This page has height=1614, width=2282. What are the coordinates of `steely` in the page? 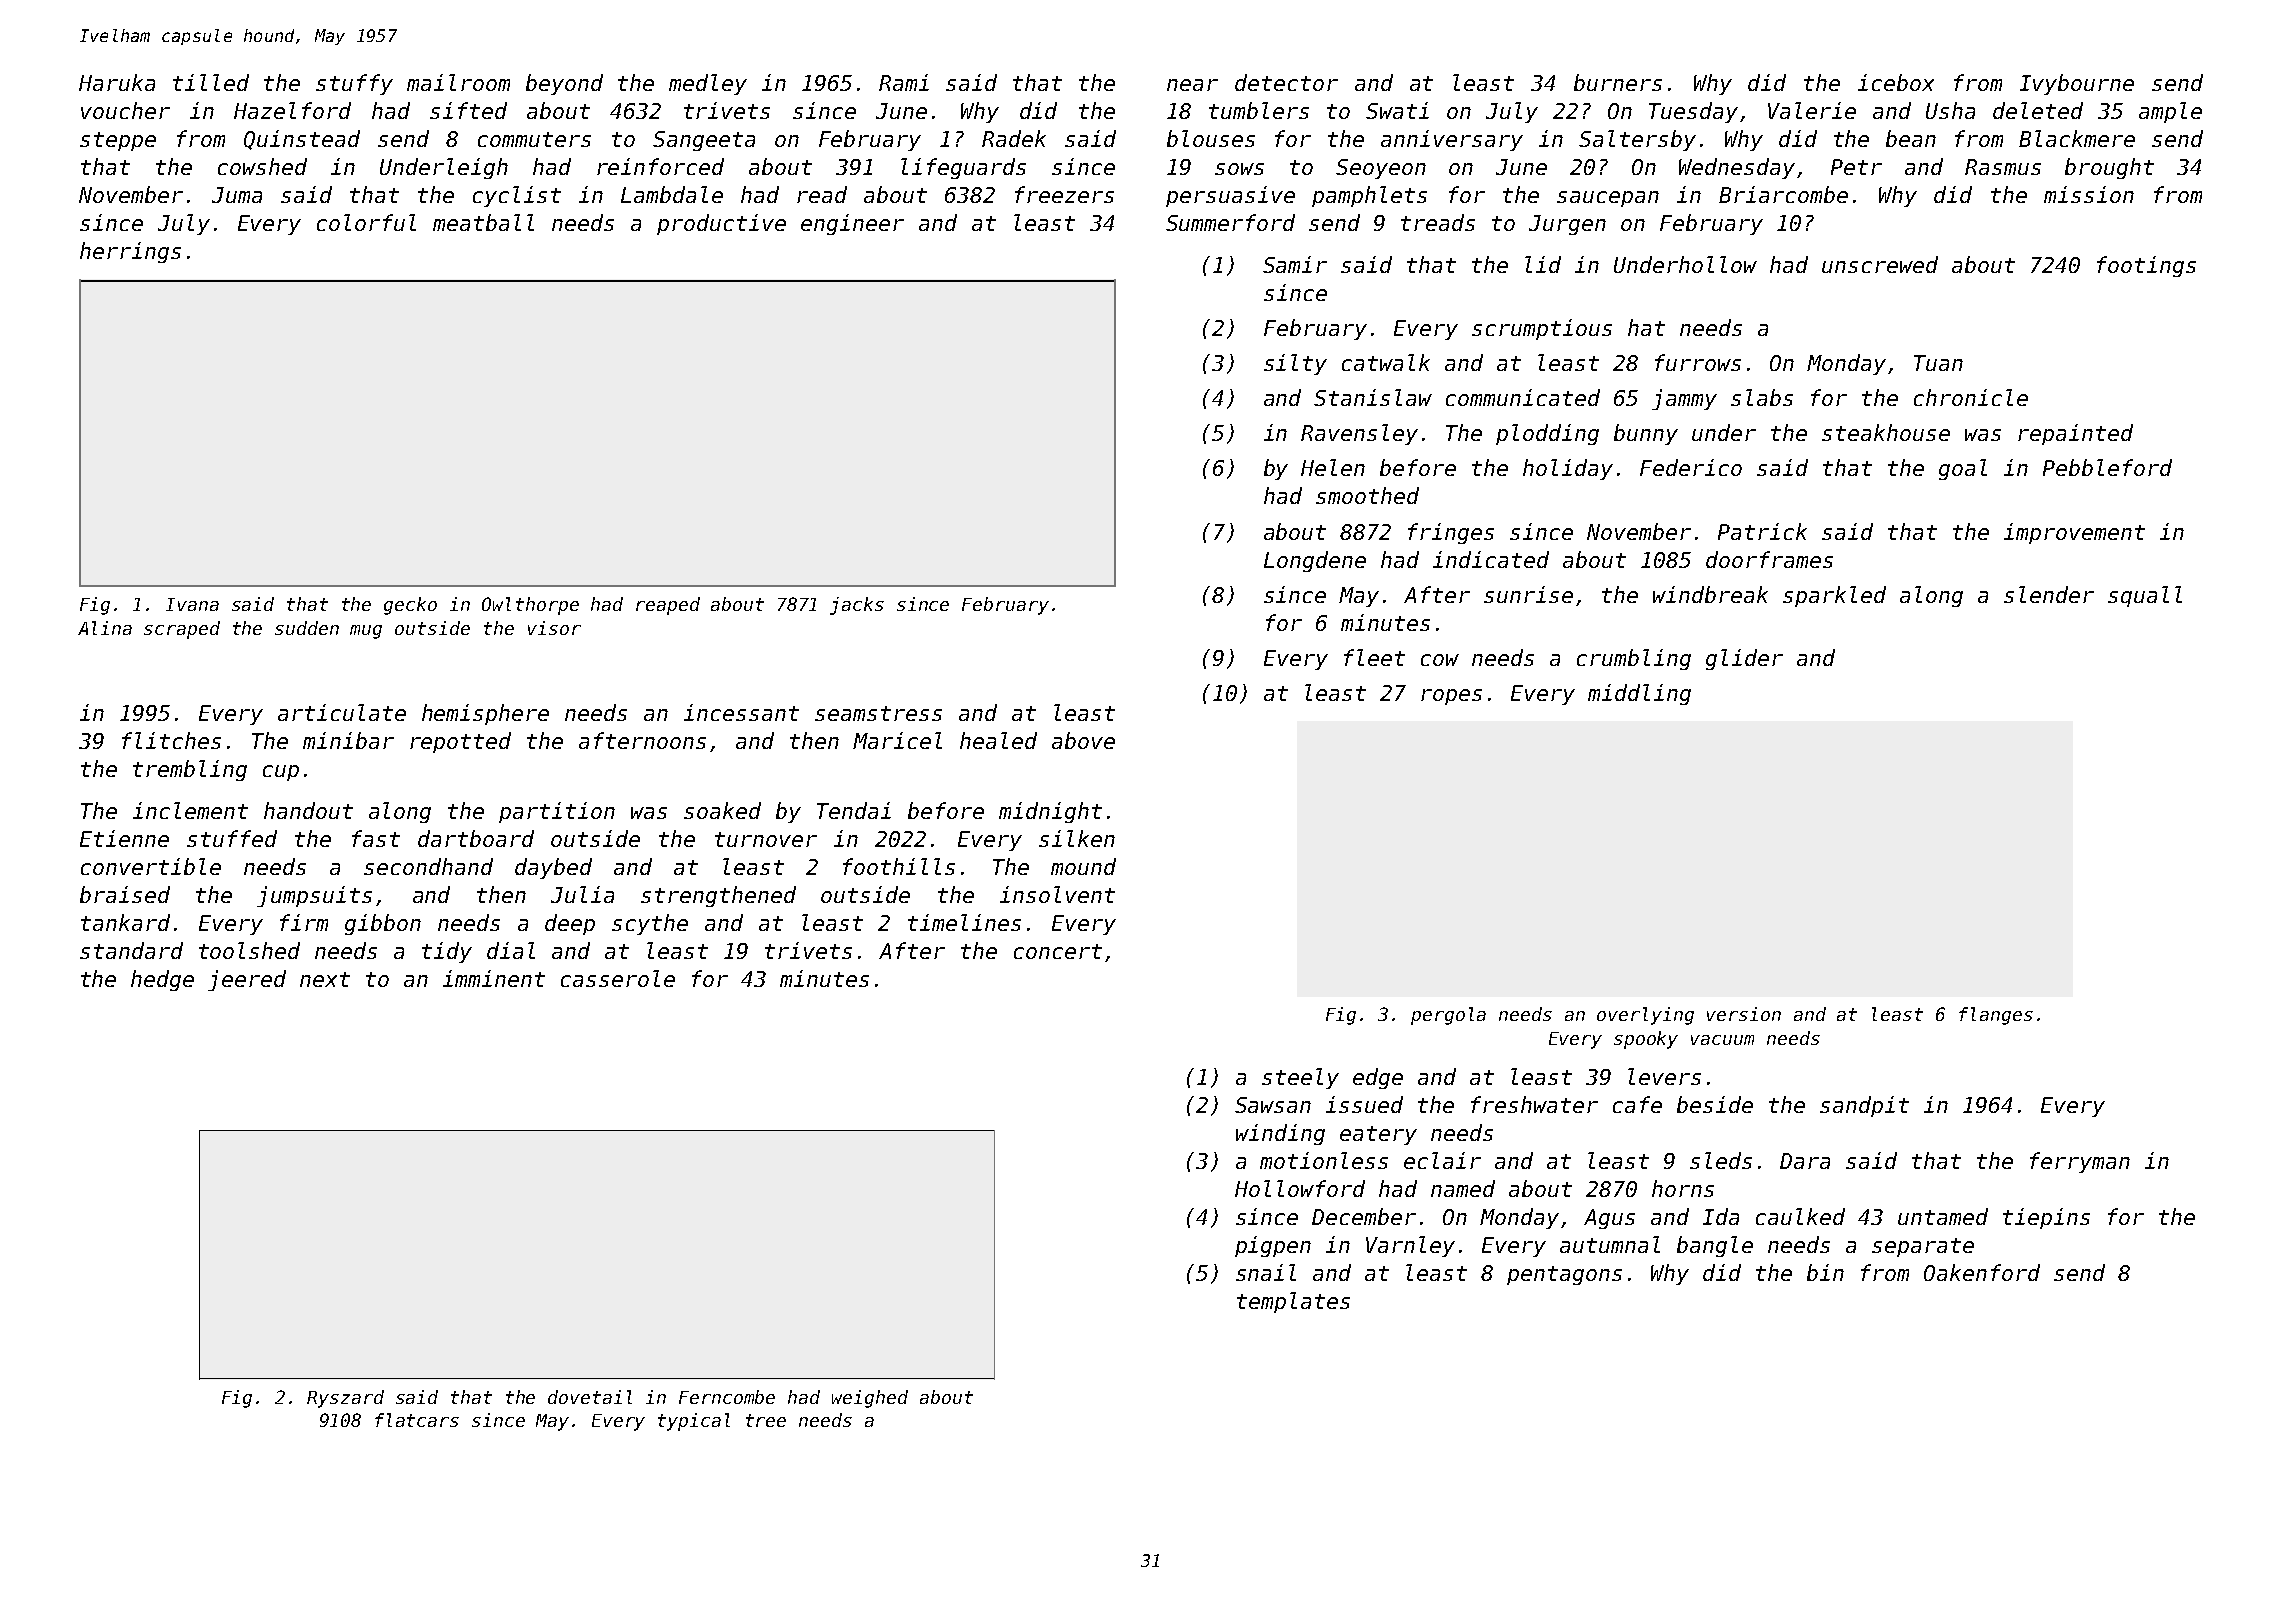 It's located at (1300, 1078).
